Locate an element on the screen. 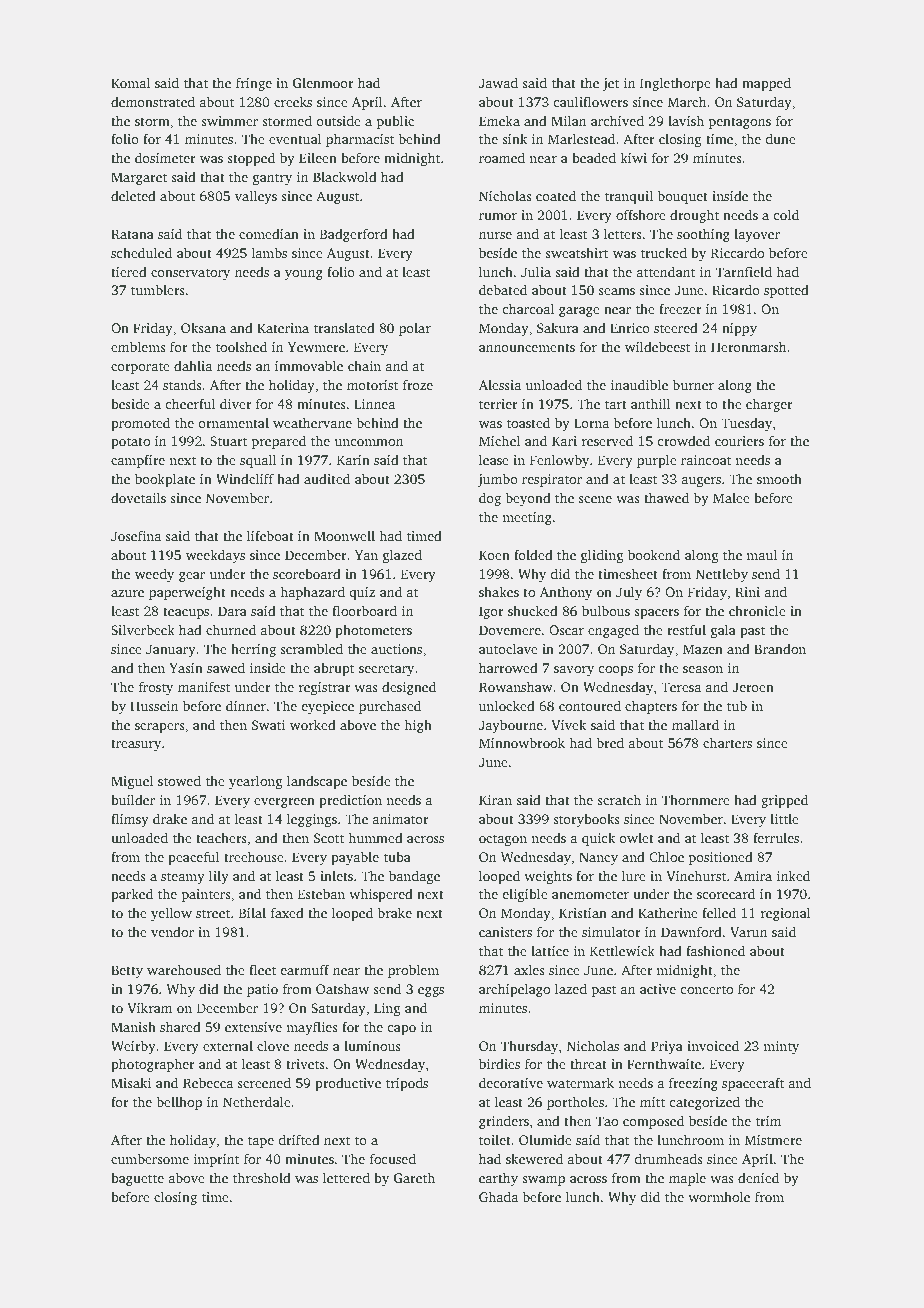 The image size is (924, 1308). outside is located at coordinates (338, 120).
